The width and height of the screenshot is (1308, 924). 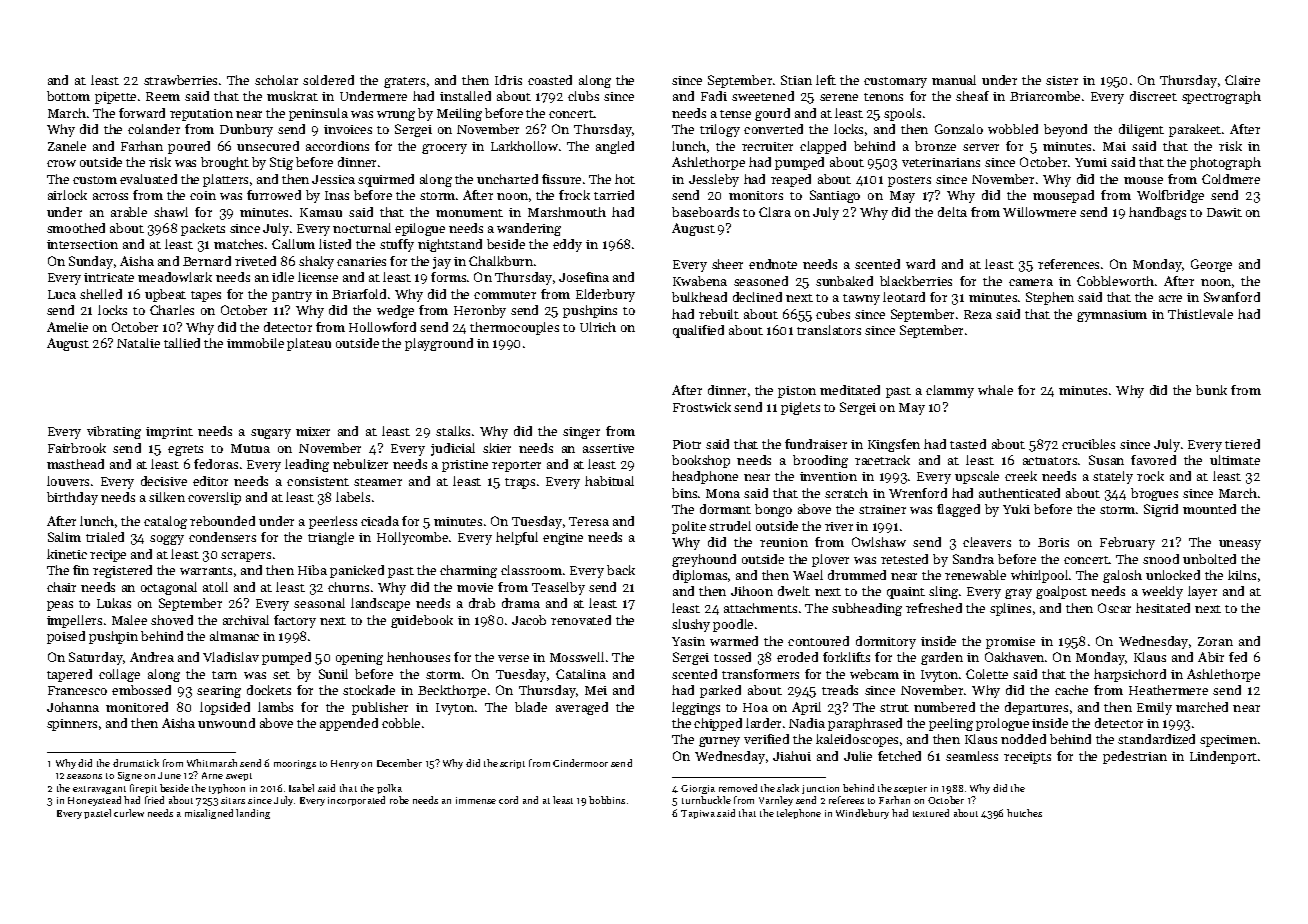 I want to click on back, so click(x=621, y=570).
